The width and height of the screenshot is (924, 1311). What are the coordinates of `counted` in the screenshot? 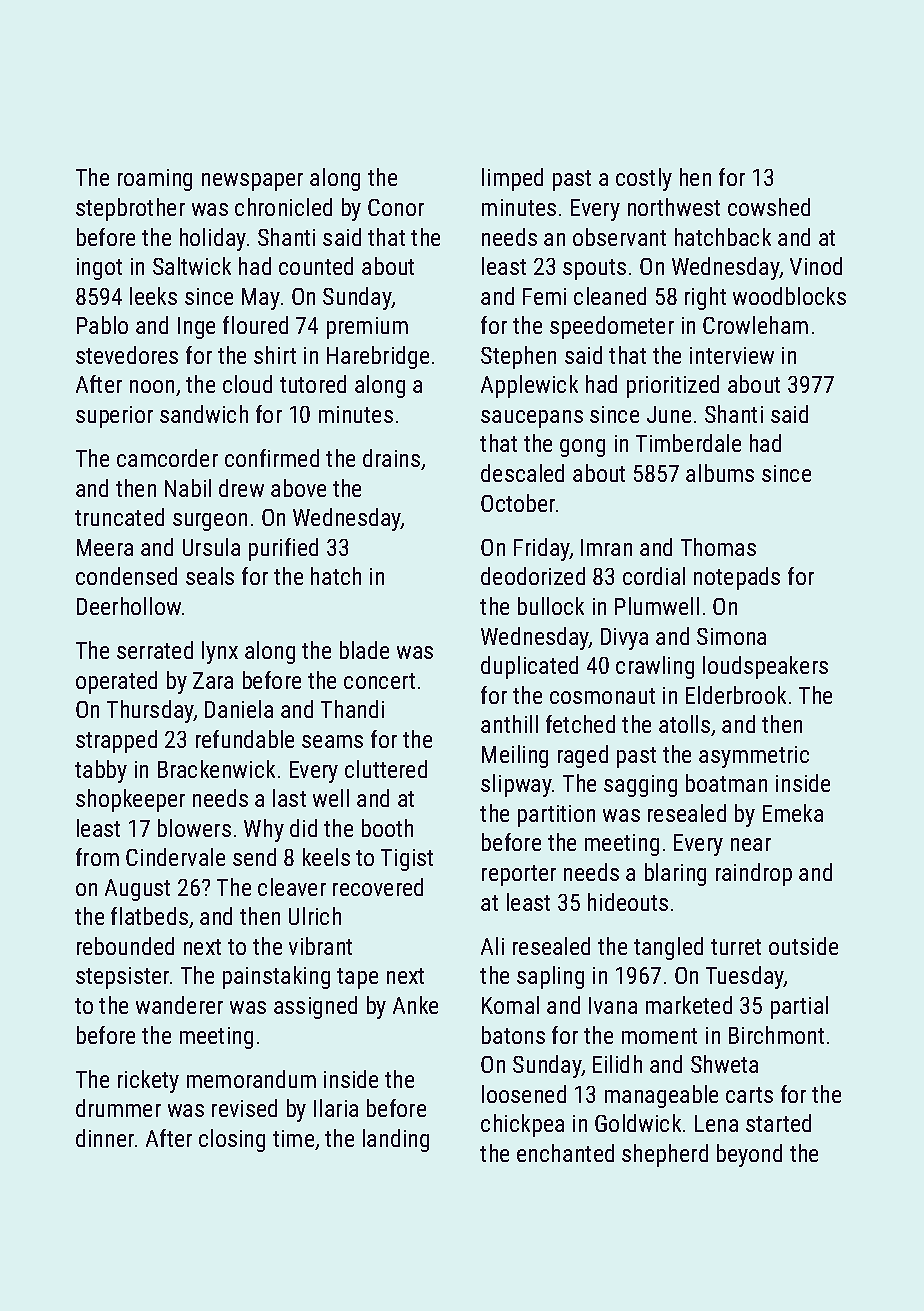 It's located at (316, 266).
